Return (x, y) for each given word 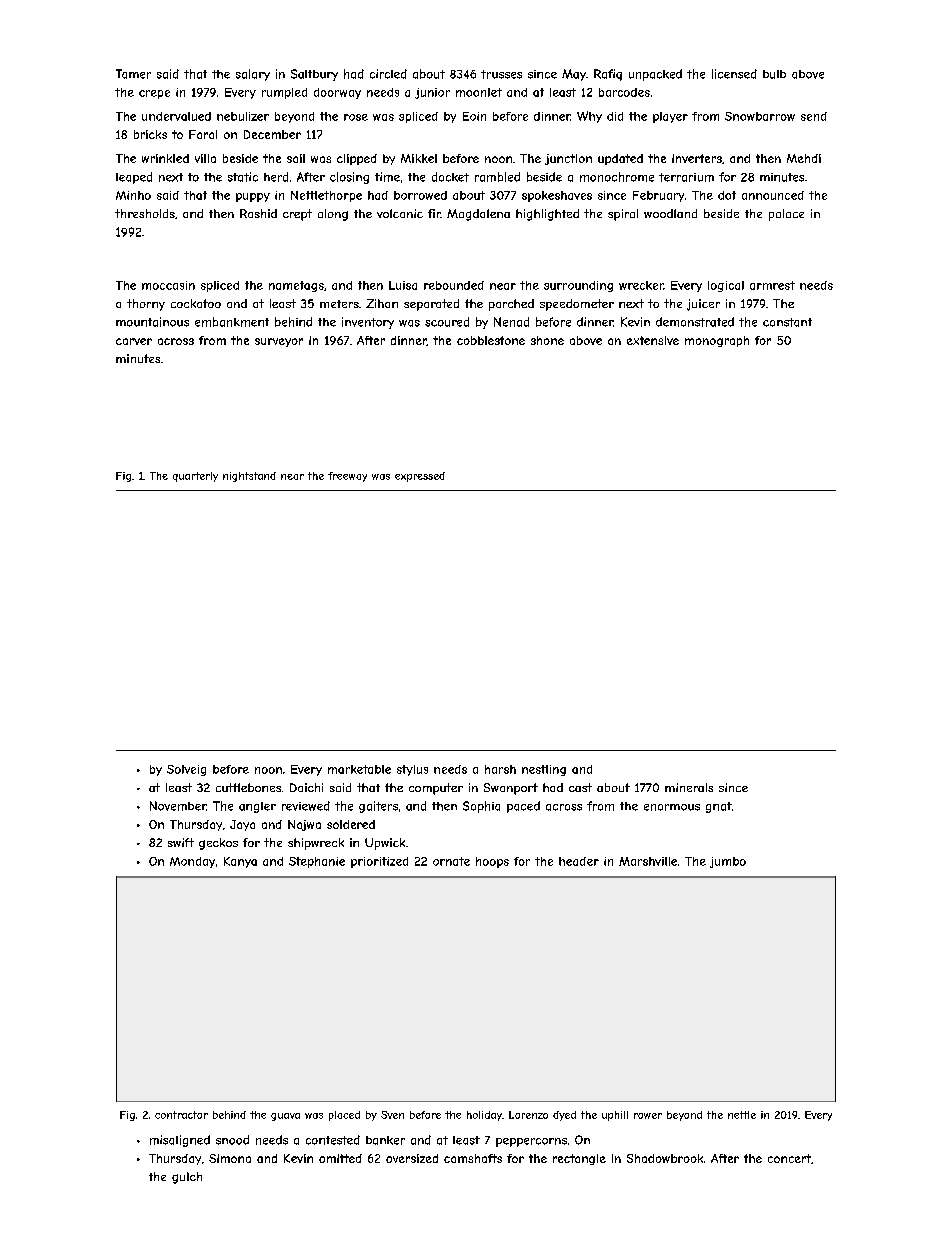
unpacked (655, 75)
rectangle (579, 1159)
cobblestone (491, 340)
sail (296, 158)
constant (787, 322)
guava (285, 1117)
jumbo (728, 862)
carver (134, 341)
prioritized (379, 862)
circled (388, 74)
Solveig (186, 770)
